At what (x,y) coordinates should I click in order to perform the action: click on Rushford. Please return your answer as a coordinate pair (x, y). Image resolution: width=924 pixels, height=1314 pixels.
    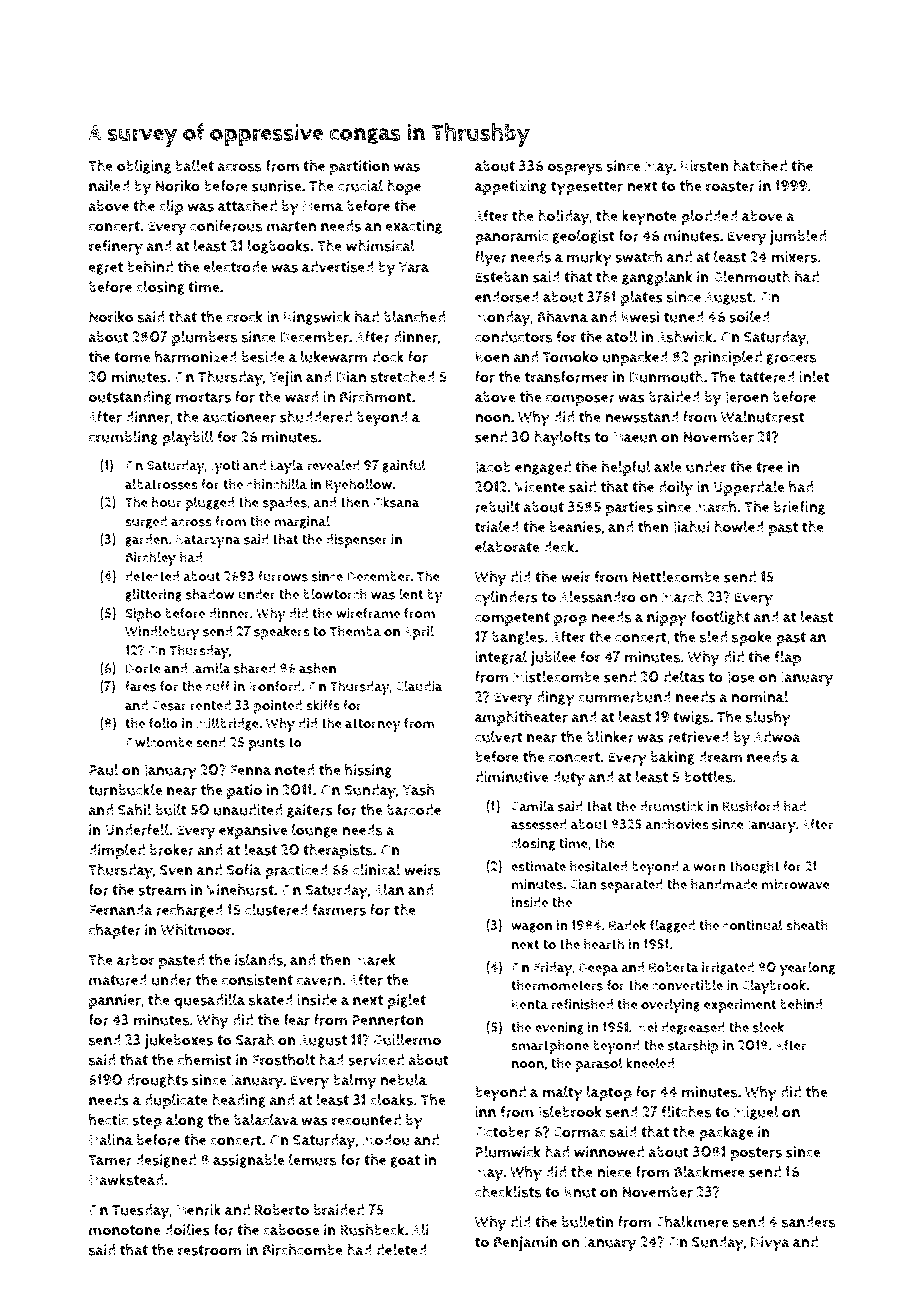
    Looking at the image, I should click on (751, 806).
